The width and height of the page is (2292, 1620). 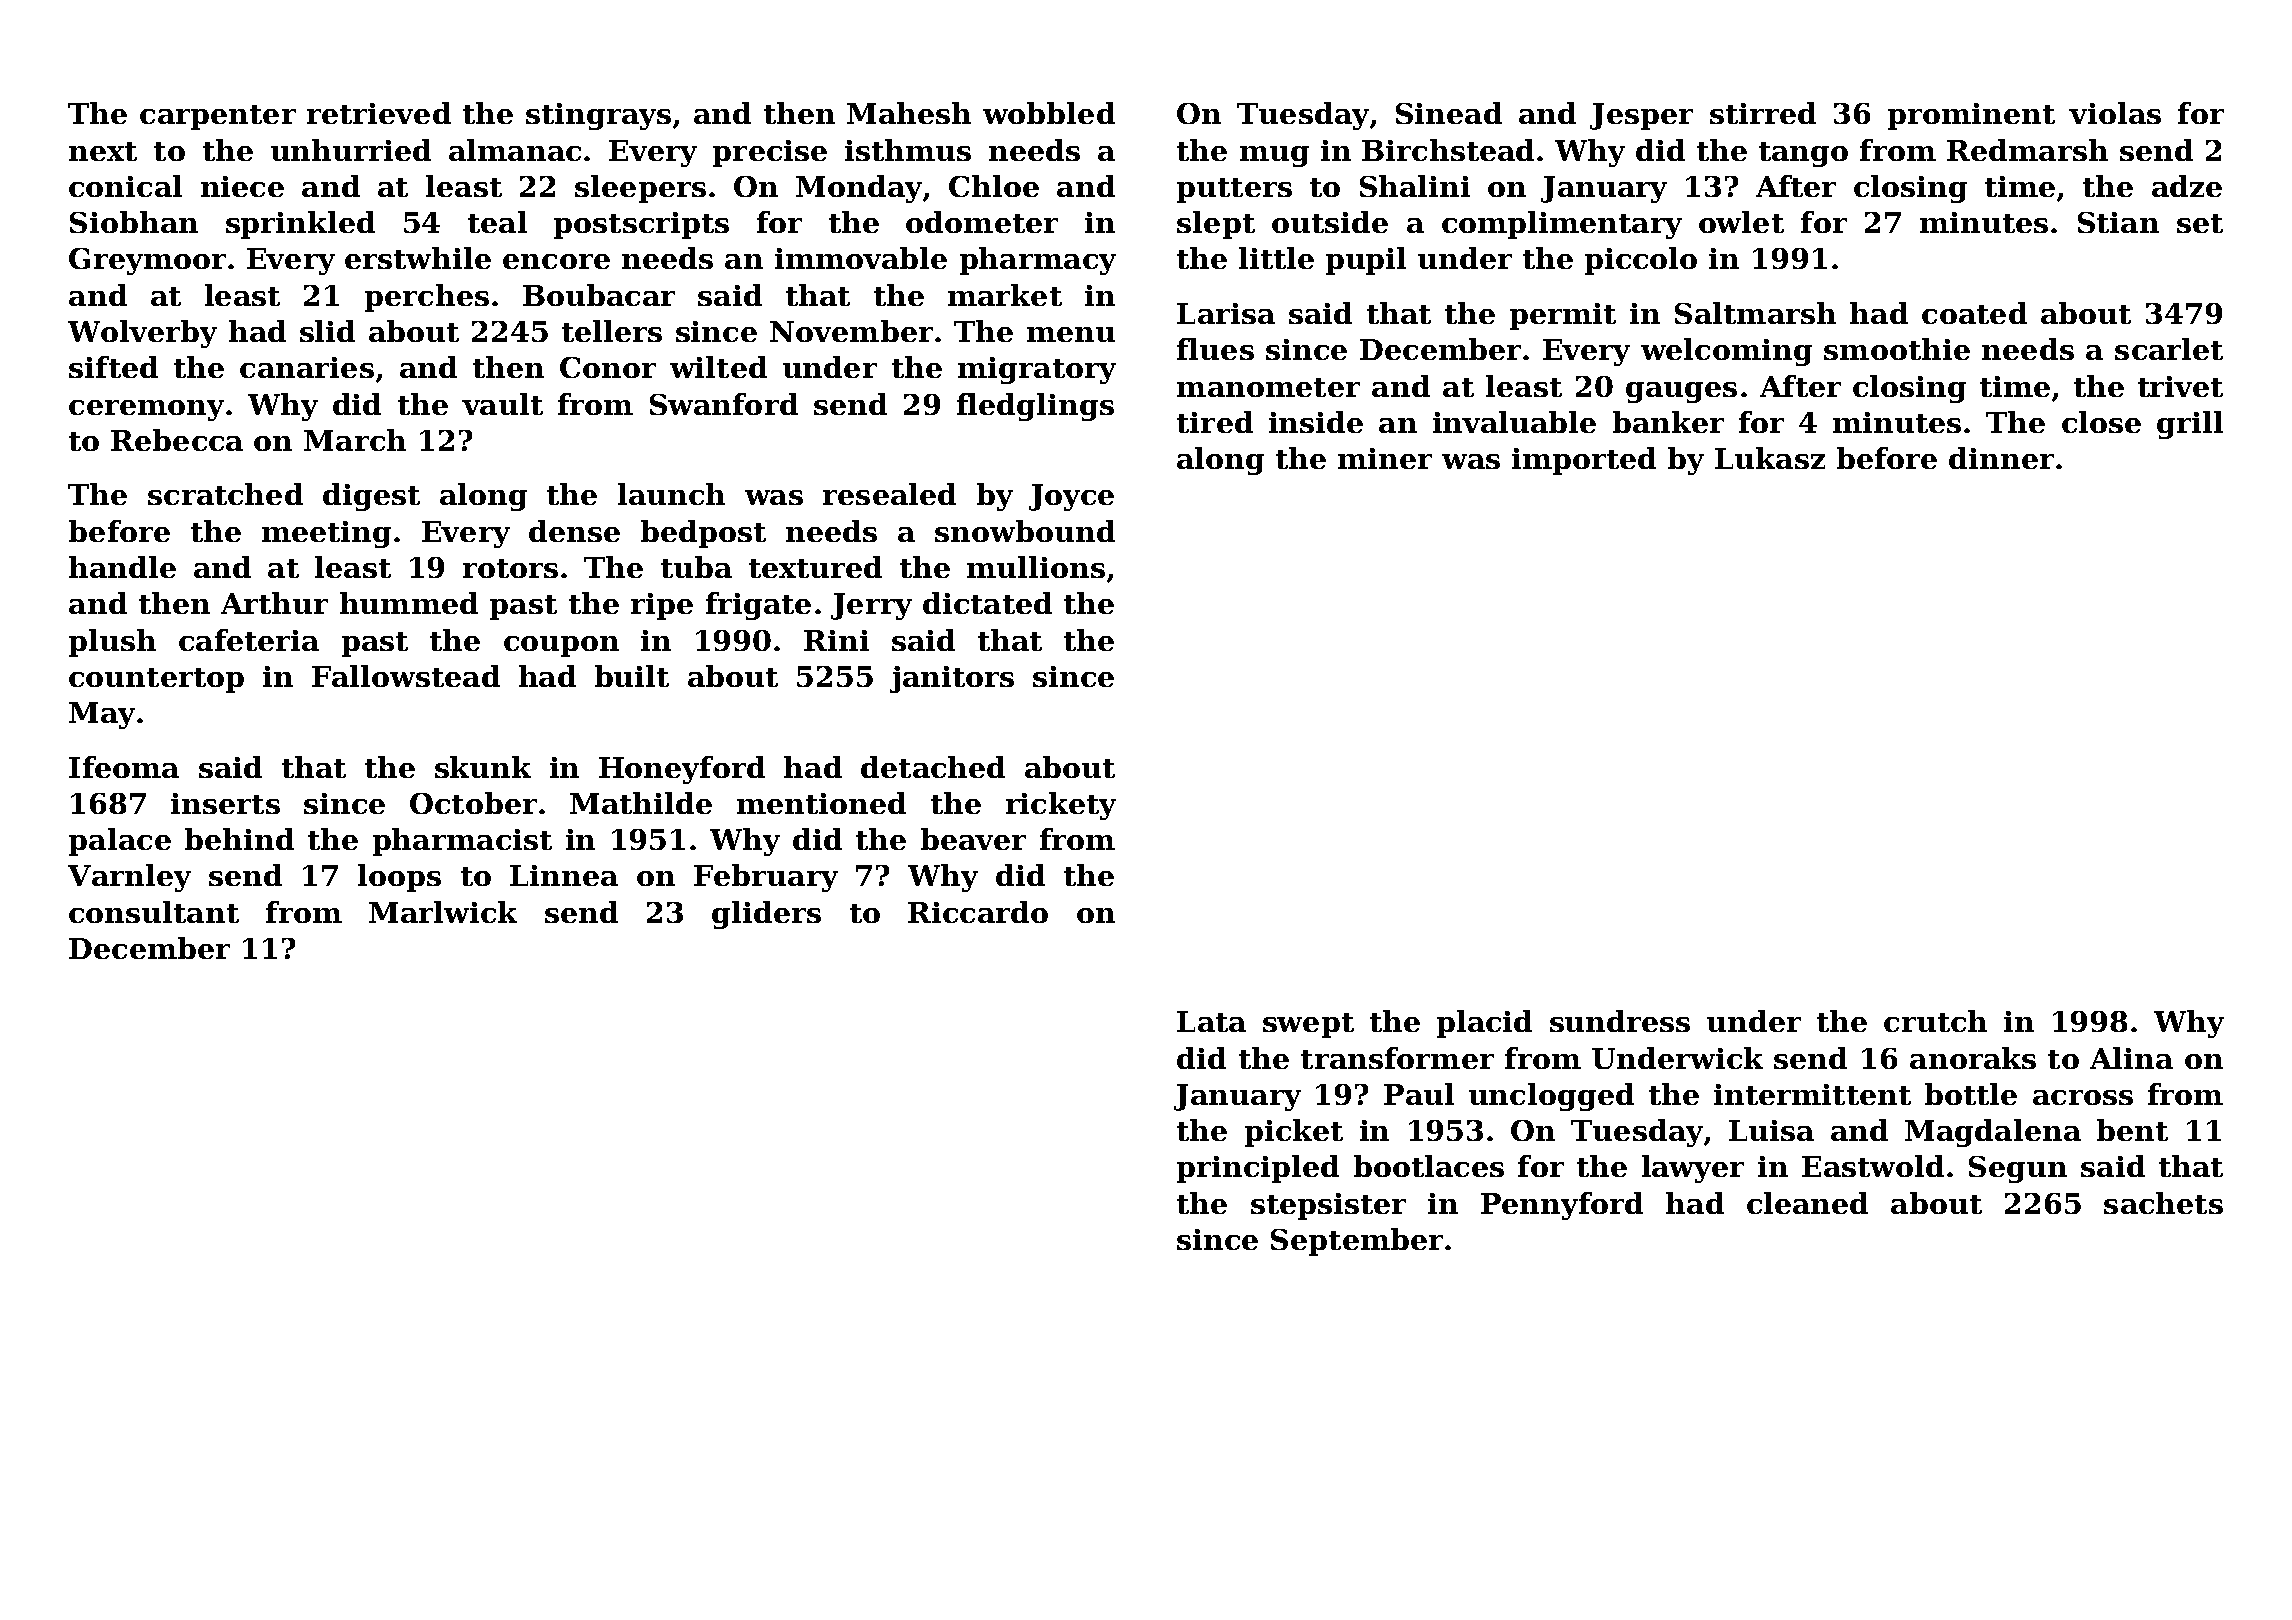 I want to click on March, so click(x=355, y=440).
